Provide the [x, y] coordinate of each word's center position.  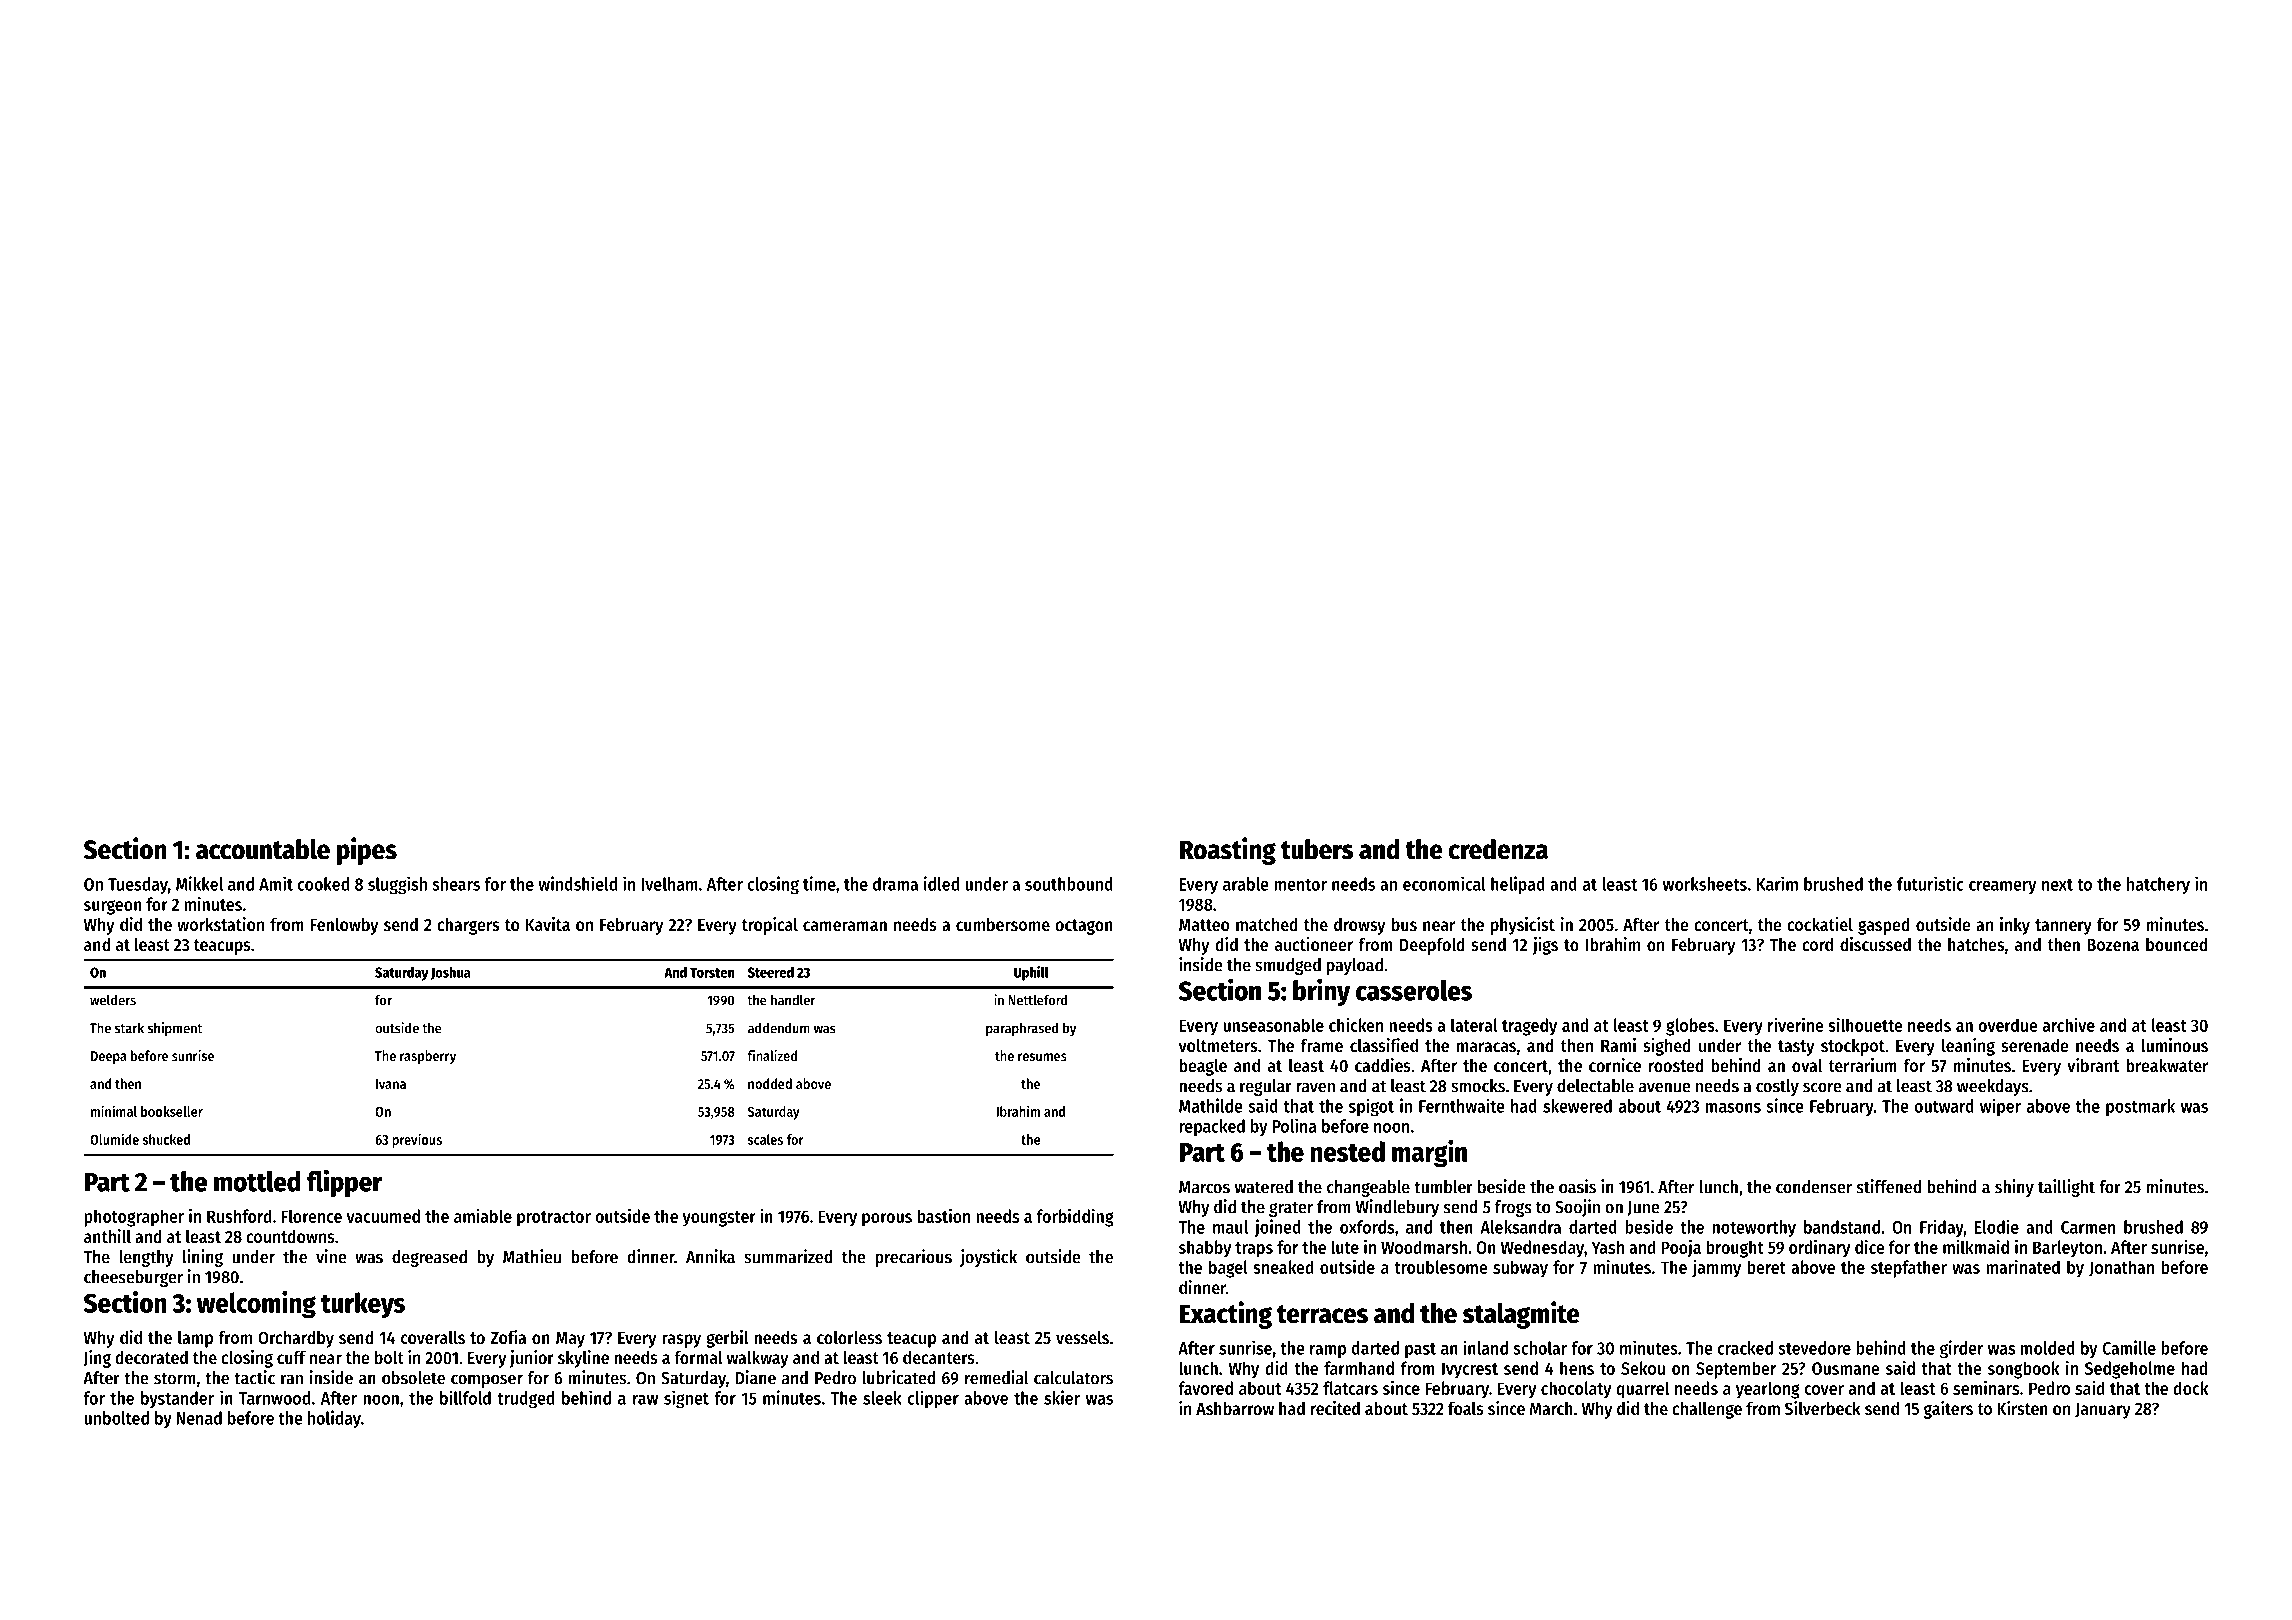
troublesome [1441, 1267]
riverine [1796, 1024]
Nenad [199, 1418]
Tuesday [138, 885]
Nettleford [1037, 1000]
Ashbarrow [1235, 1408]
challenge [1707, 1410]
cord [1817, 944]
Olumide [114, 1139]
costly [1777, 1087]
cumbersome [1003, 924]
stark [129, 1028]
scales [765, 1139]
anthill [107, 1236]
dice [1870, 1246]
